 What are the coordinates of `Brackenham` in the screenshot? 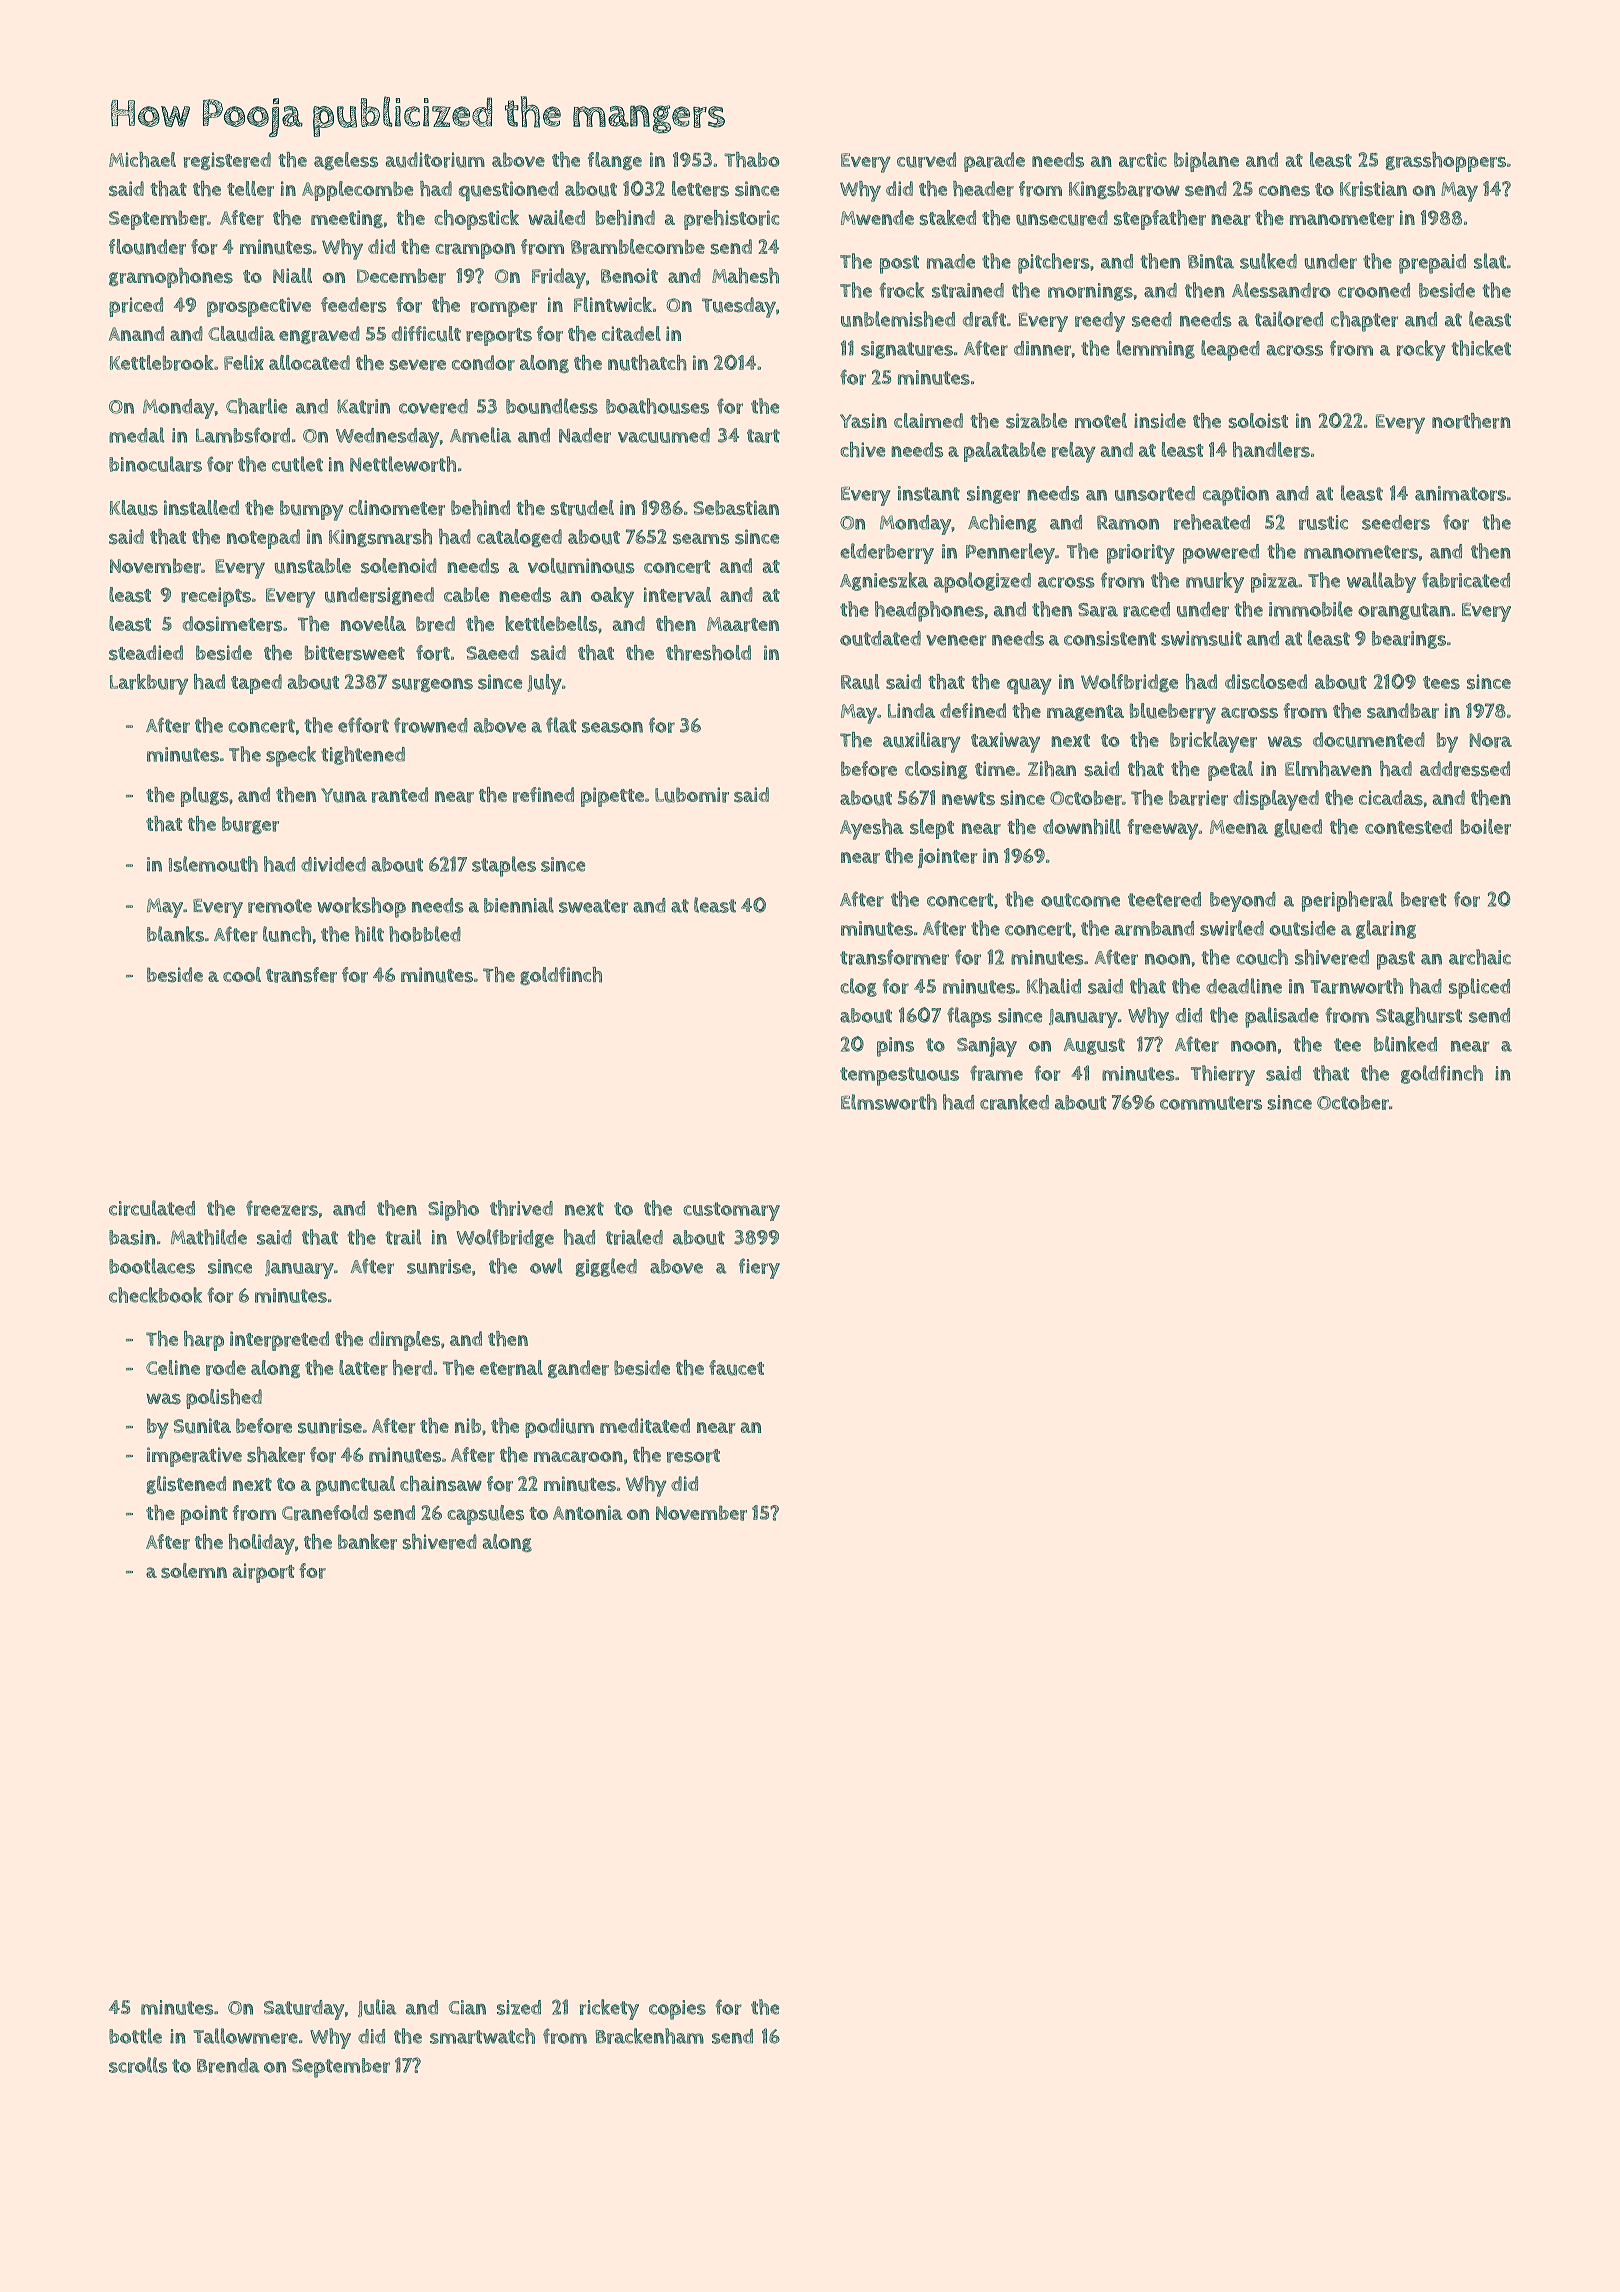 It's located at (649, 2036).
